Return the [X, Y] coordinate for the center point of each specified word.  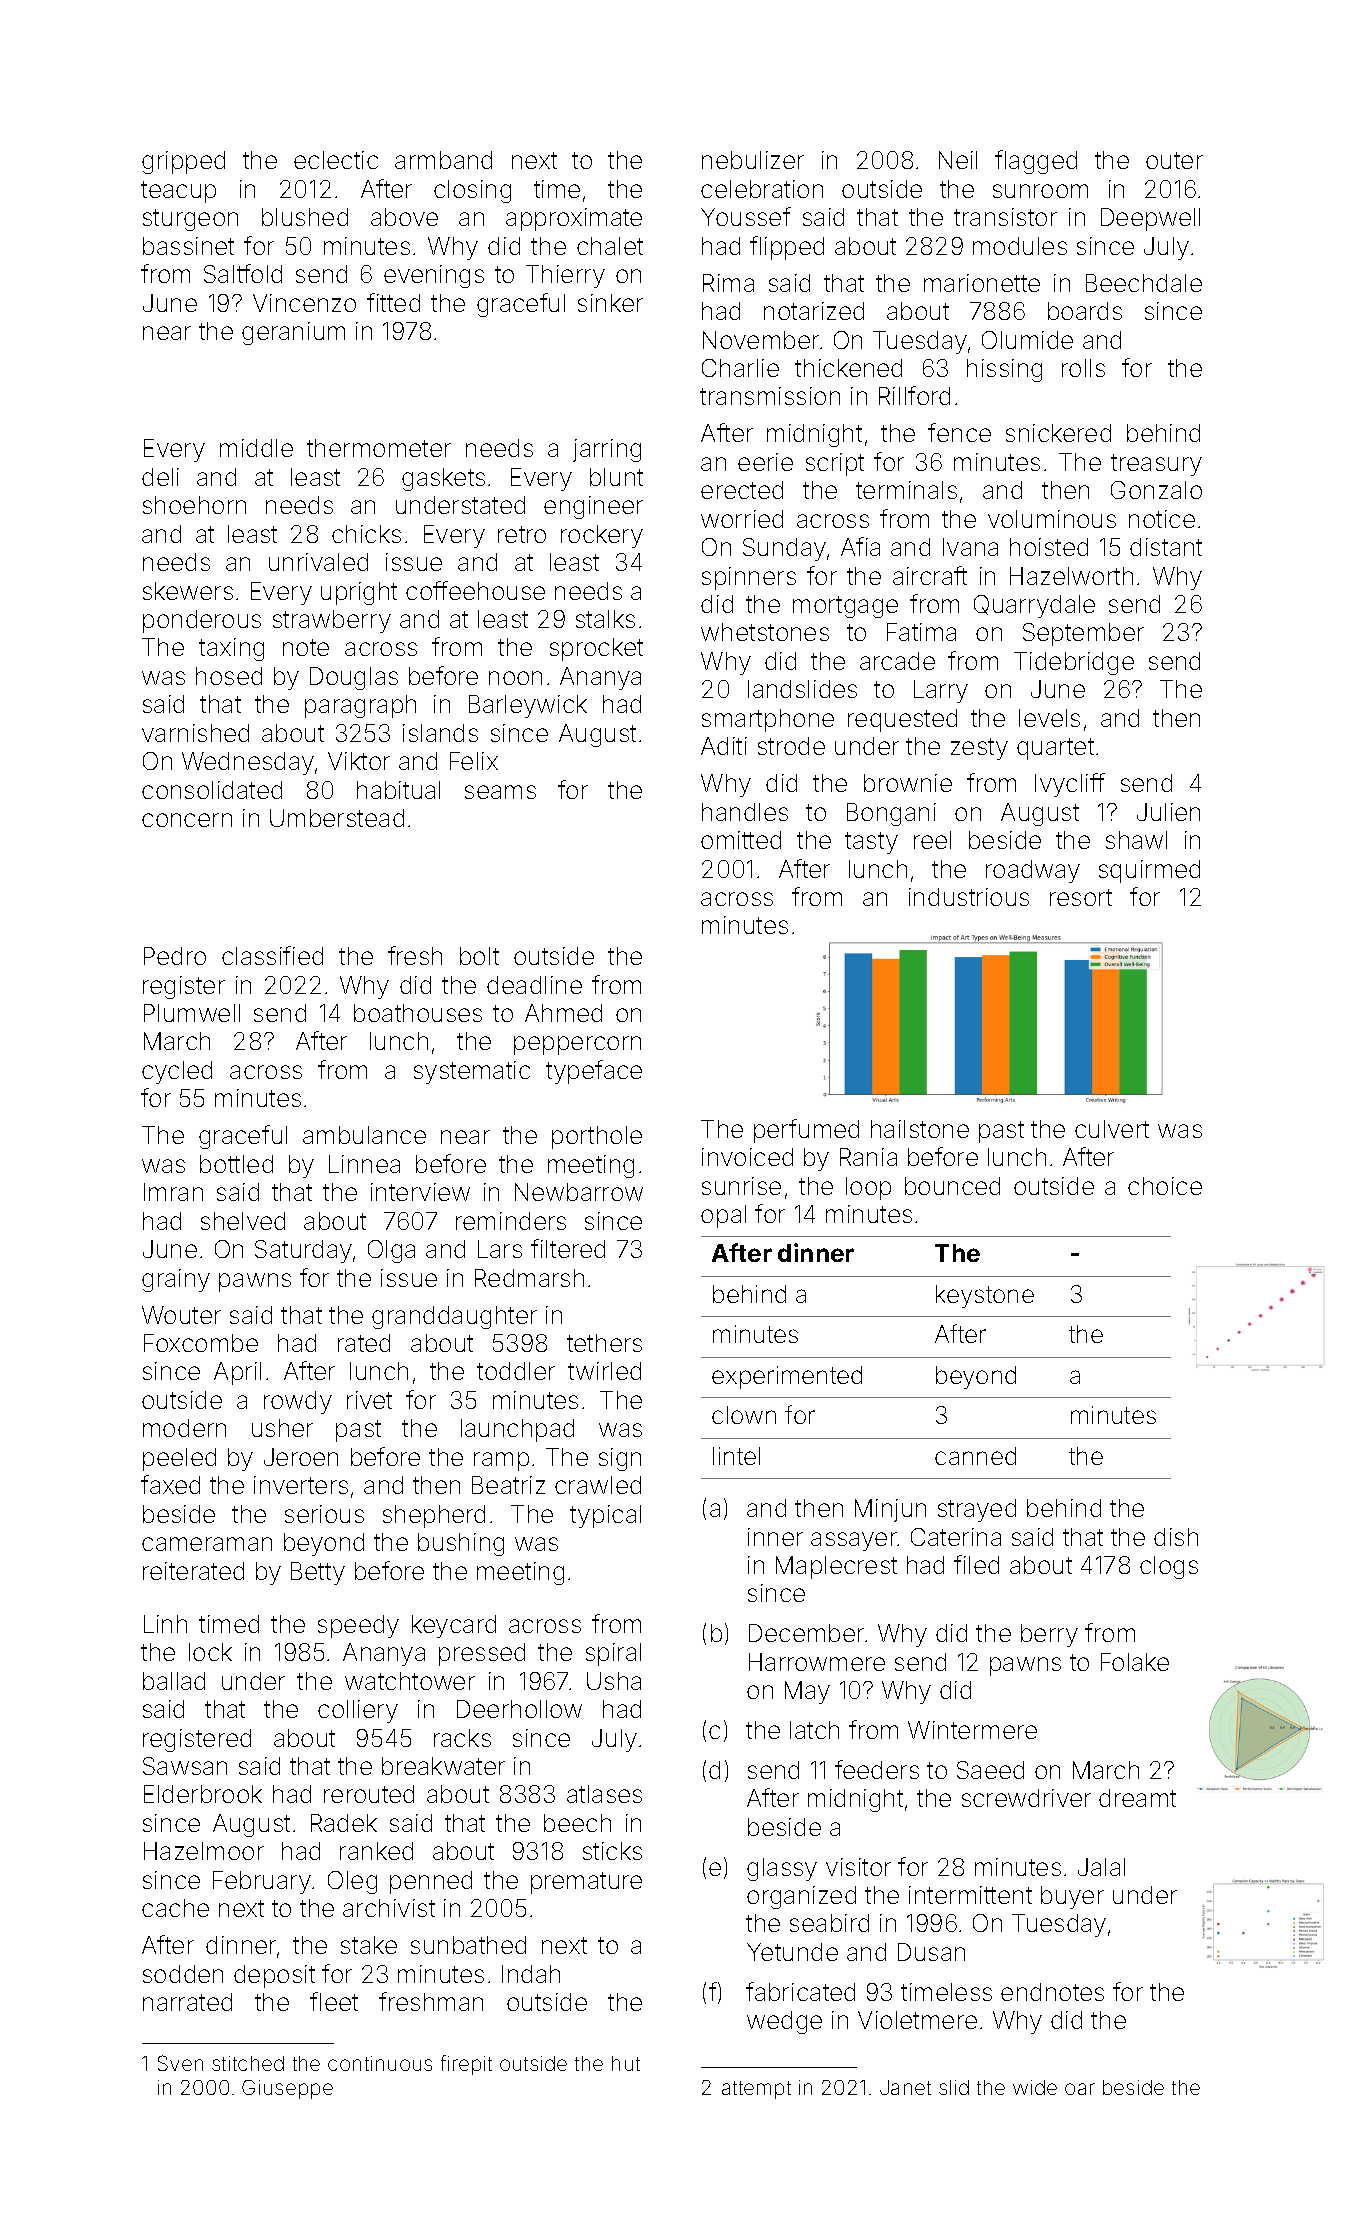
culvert [1112, 1129]
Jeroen [301, 1457]
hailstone [920, 1129]
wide [1035, 2087]
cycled [177, 1072]
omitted [741, 840]
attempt [756, 2090]
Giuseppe [287, 2089]
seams [500, 792]
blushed [305, 217]
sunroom [1040, 191]
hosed [229, 676]
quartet [1055, 749]
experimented [787, 1377]
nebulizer [753, 160]
